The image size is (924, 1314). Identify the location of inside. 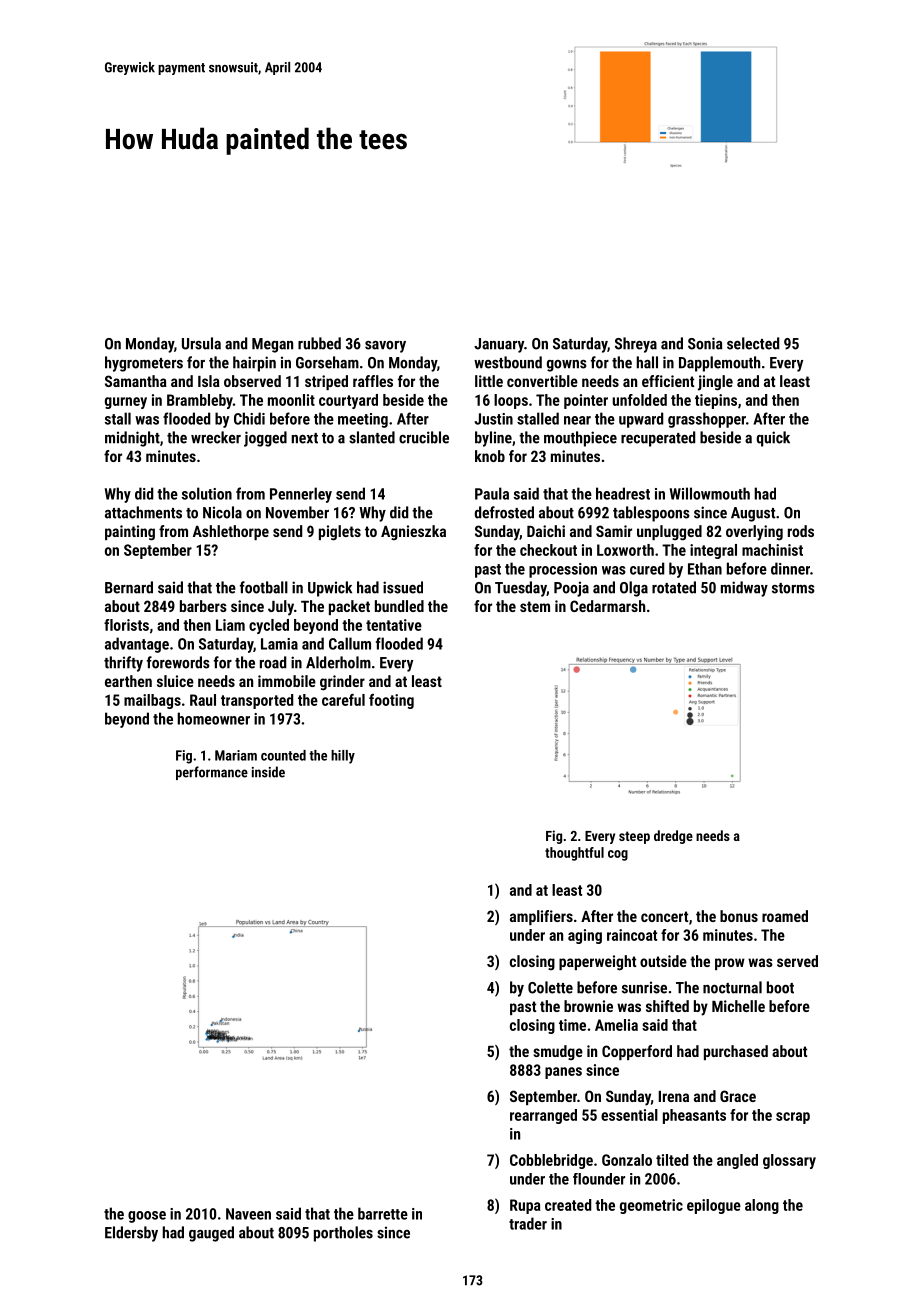
(268, 772).
